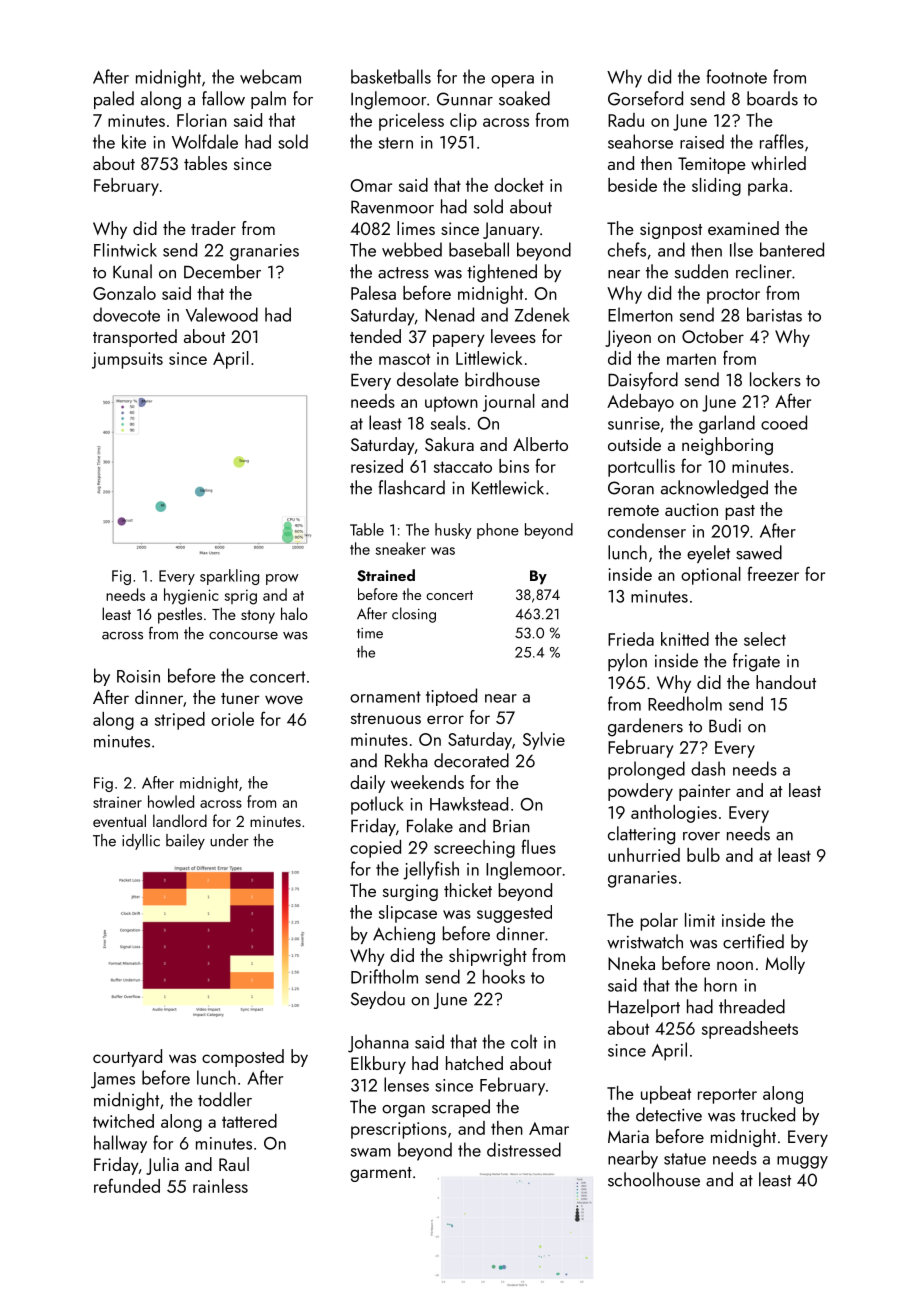 The width and height of the screenshot is (924, 1308). Describe the element at coordinates (180, 721) in the screenshot. I see `striped` at that location.
